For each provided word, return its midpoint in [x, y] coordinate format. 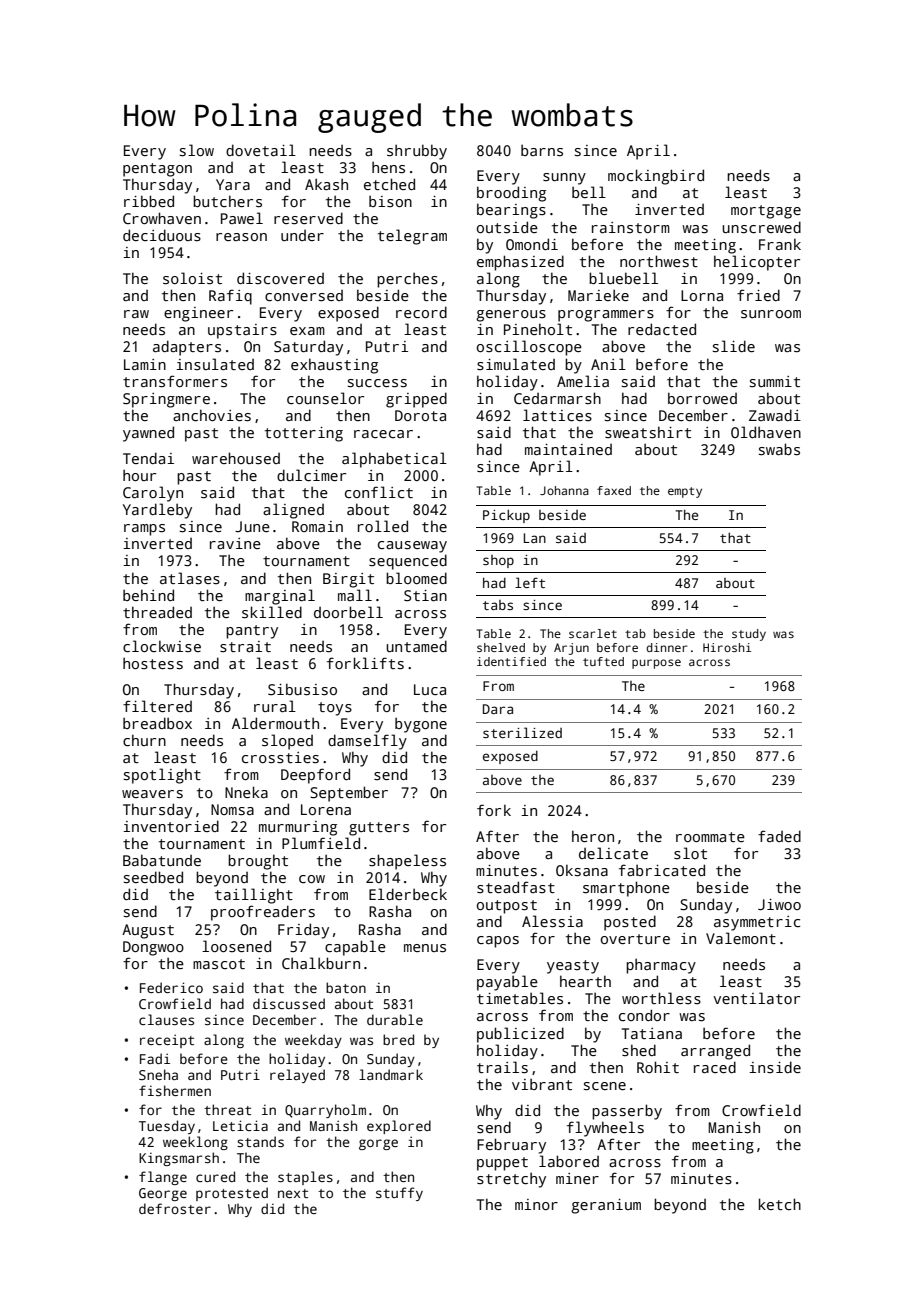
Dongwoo [153, 948]
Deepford [315, 776]
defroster [175, 1208]
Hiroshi [727, 647]
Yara [233, 184]
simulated [516, 364]
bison [390, 201]
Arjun [571, 649]
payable [507, 983]
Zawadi [775, 415]
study [749, 635]
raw [136, 314]
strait [245, 646]
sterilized [522, 732]
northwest [659, 261]
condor [644, 1015]
